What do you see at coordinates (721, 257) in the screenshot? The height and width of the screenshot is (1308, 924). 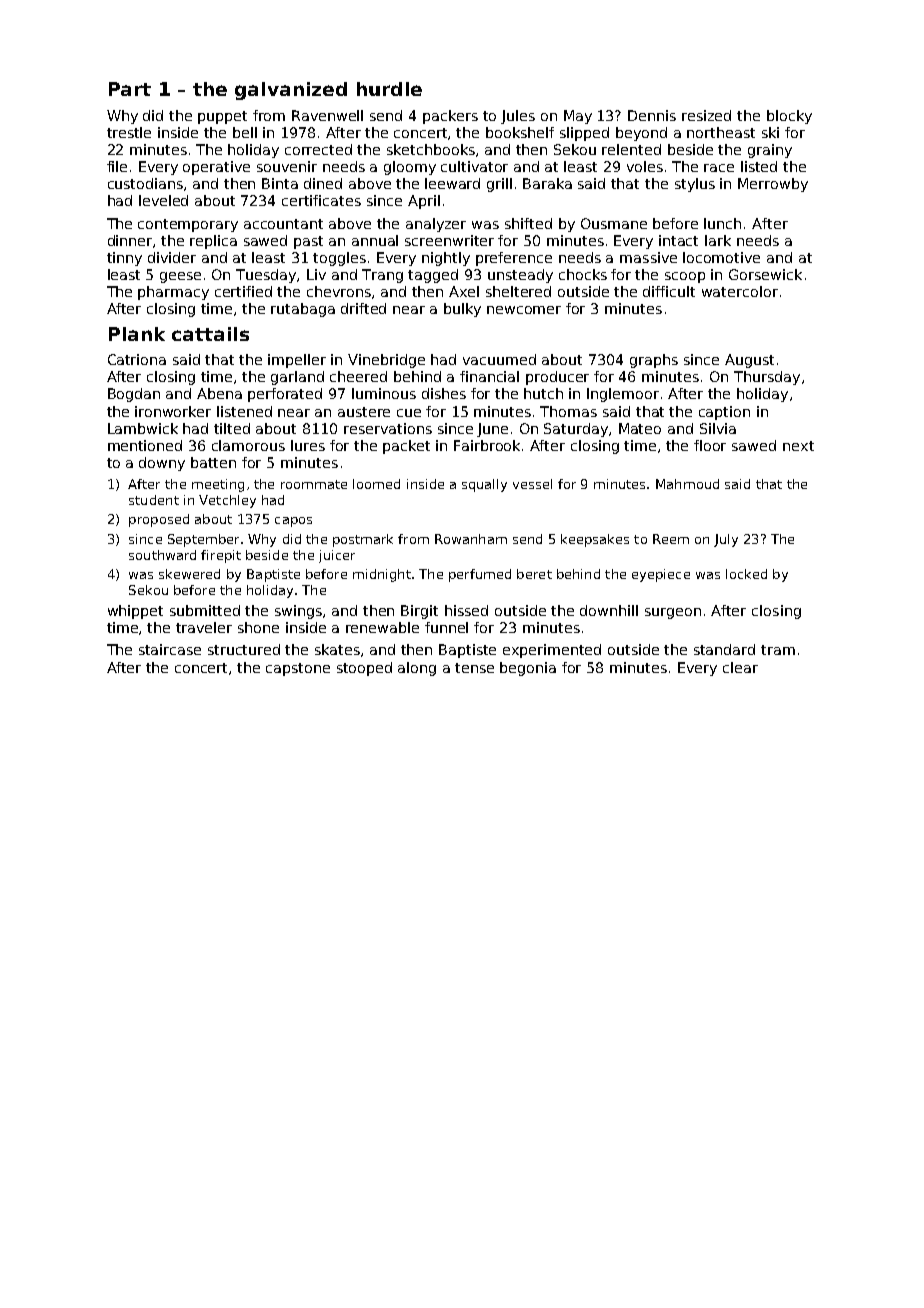 I see `locomotive` at bounding box center [721, 257].
